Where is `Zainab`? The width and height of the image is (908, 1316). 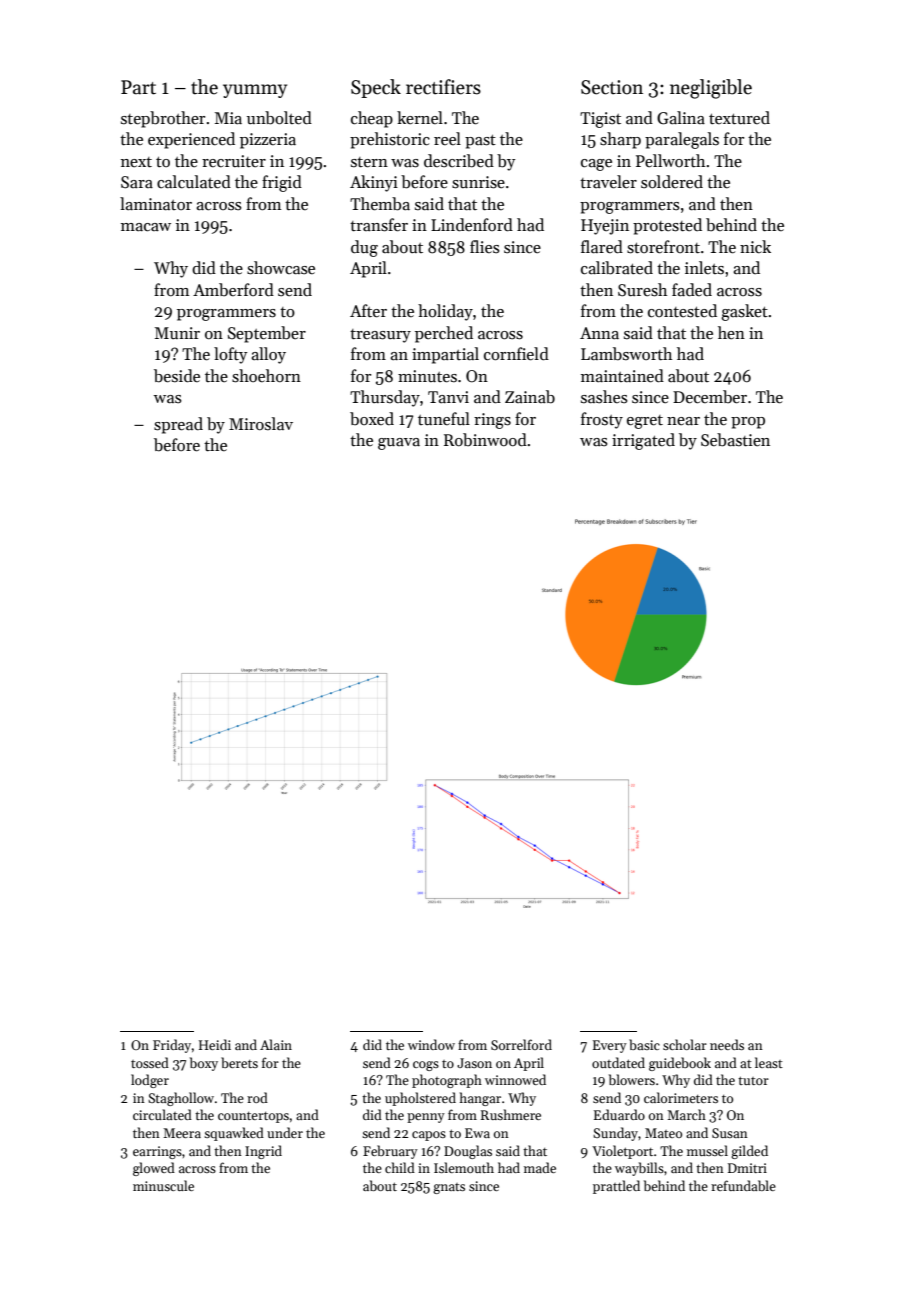
Zainab is located at coordinates (530, 397).
